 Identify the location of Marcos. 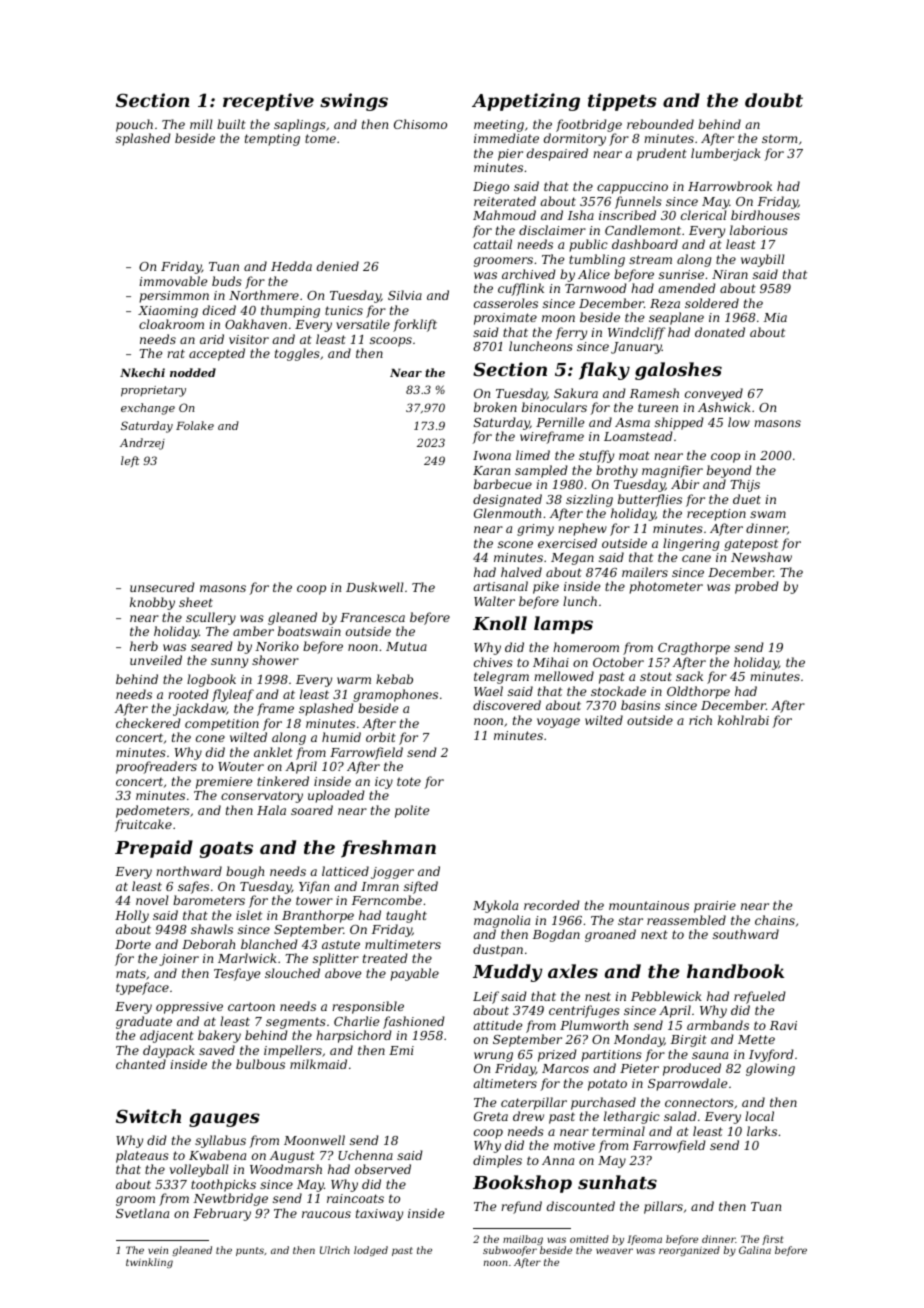
(565, 1068).
